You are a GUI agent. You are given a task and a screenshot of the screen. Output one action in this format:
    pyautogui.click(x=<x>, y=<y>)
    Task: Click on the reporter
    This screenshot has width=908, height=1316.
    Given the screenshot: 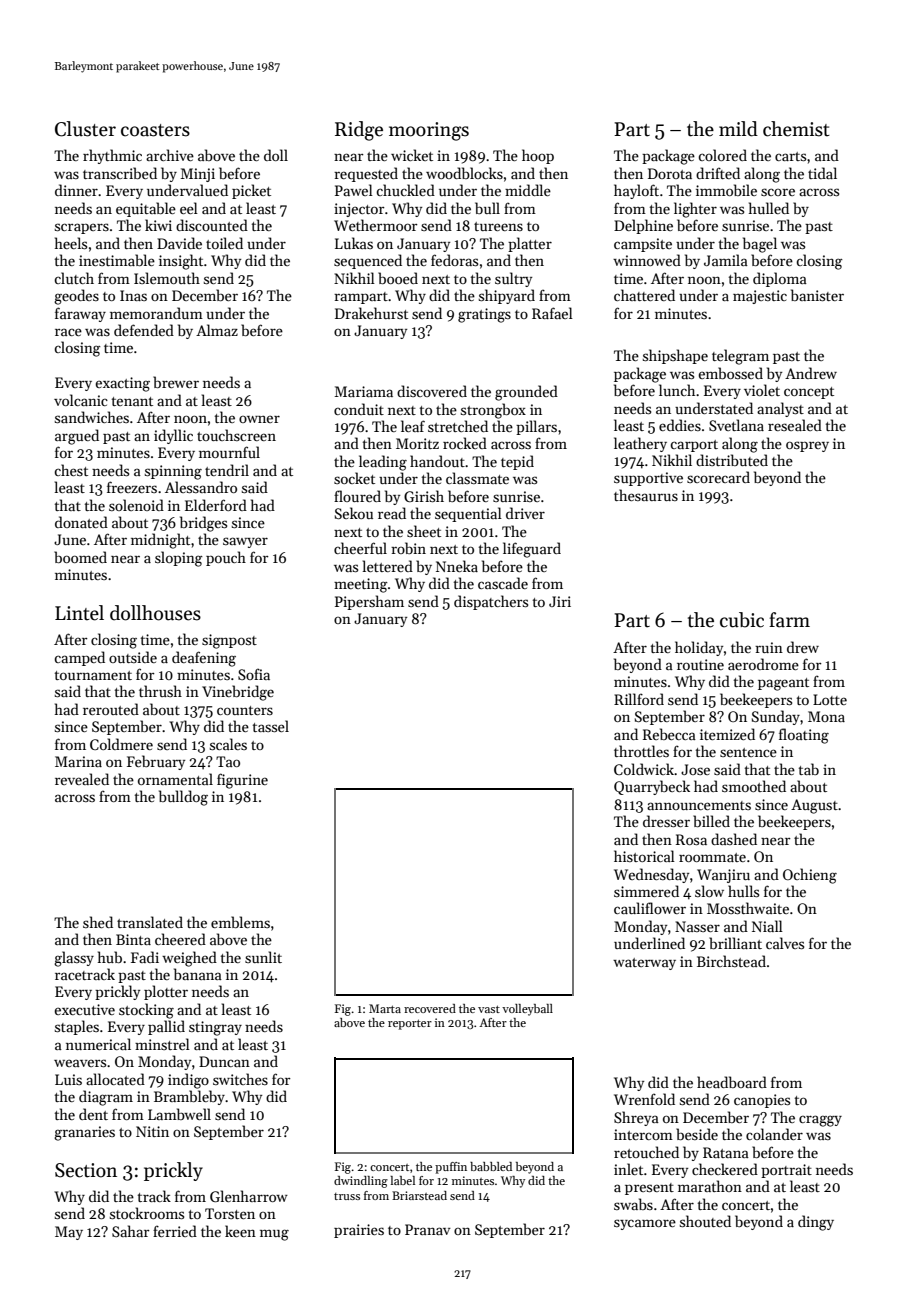 What is the action you would take?
    pyautogui.click(x=410, y=1024)
